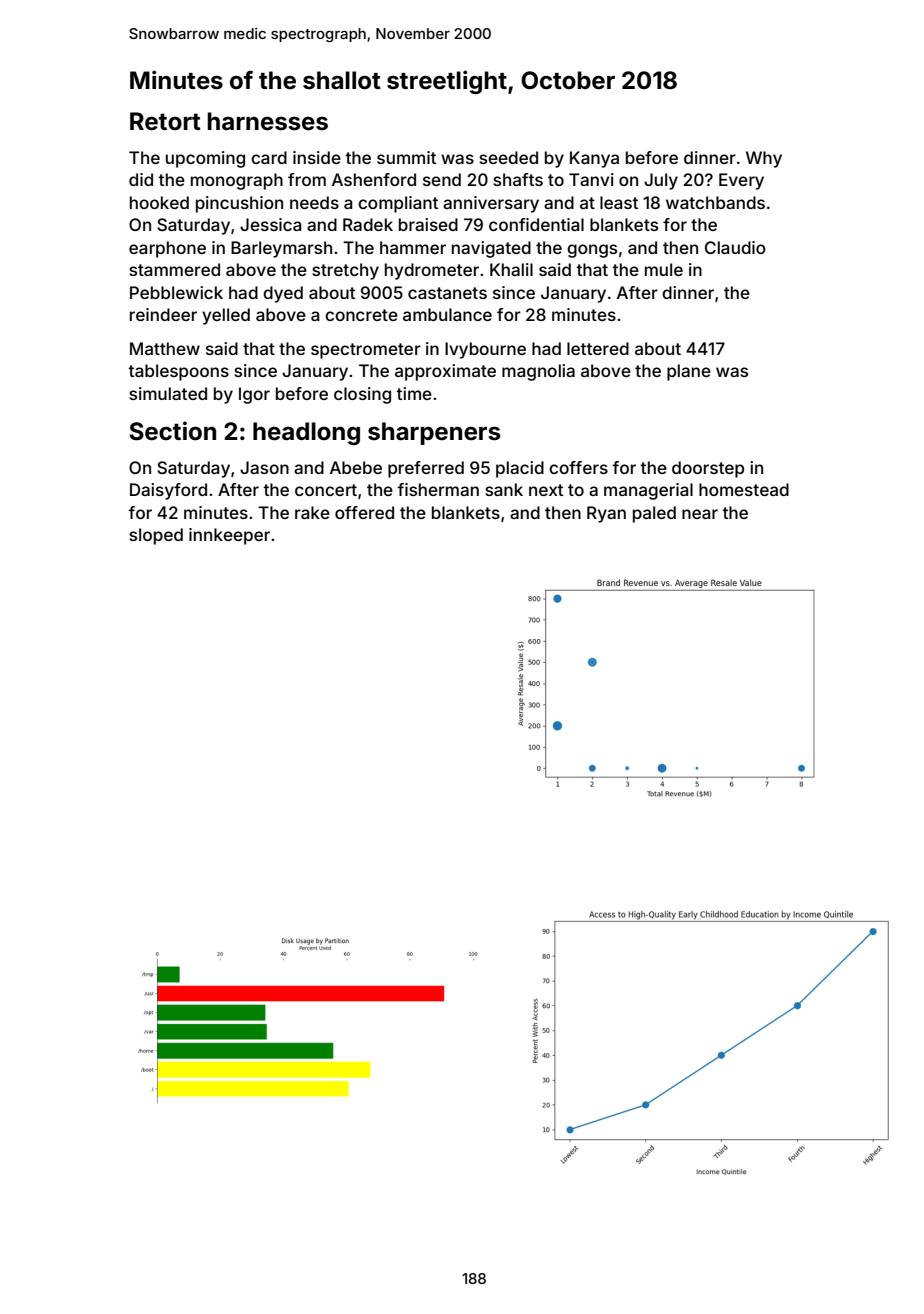  Describe the element at coordinates (508, 157) in the document. I see `seeded` at that location.
